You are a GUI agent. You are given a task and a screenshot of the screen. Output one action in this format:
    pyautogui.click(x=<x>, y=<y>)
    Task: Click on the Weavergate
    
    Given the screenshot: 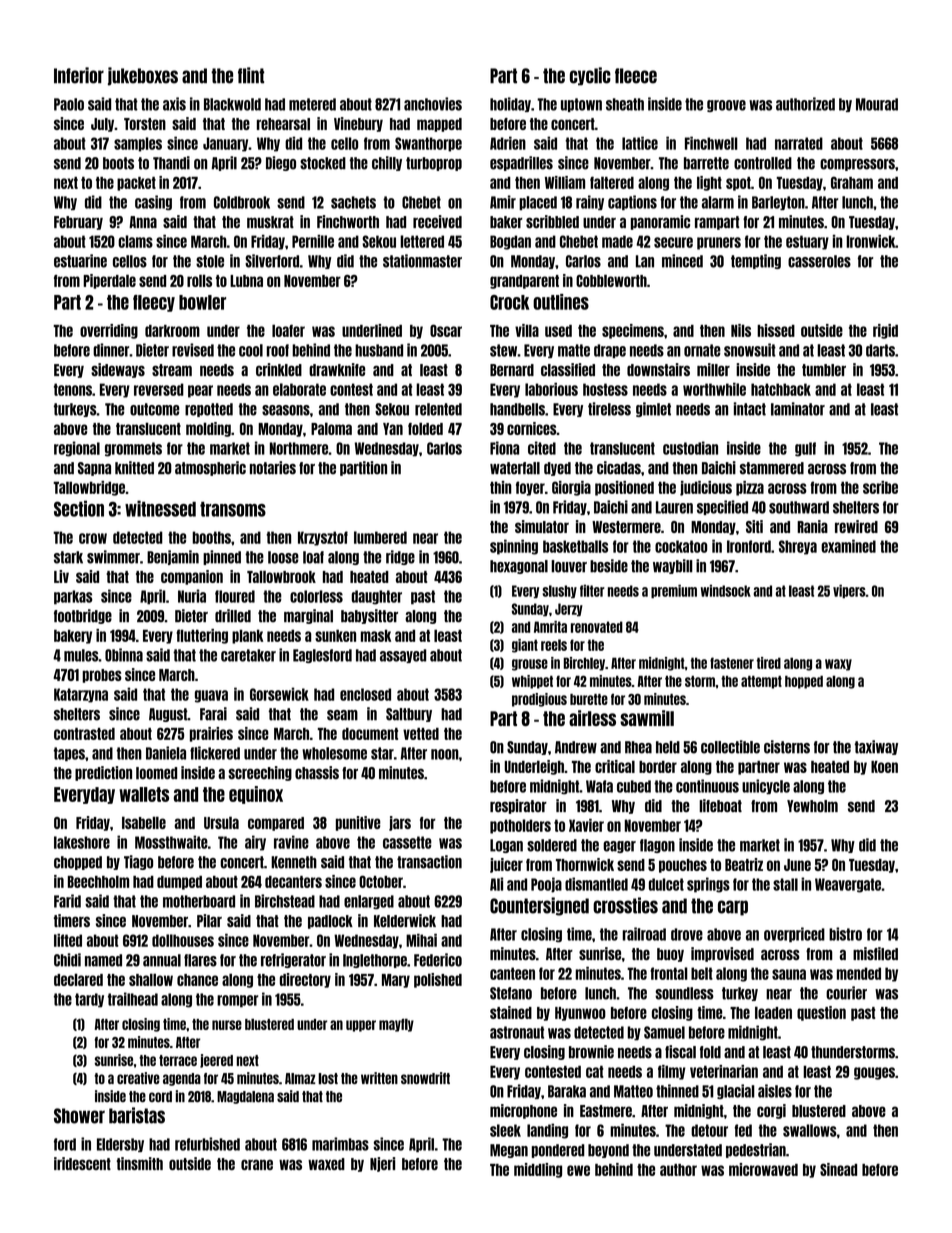 What is the action you would take?
    pyautogui.click(x=848, y=885)
